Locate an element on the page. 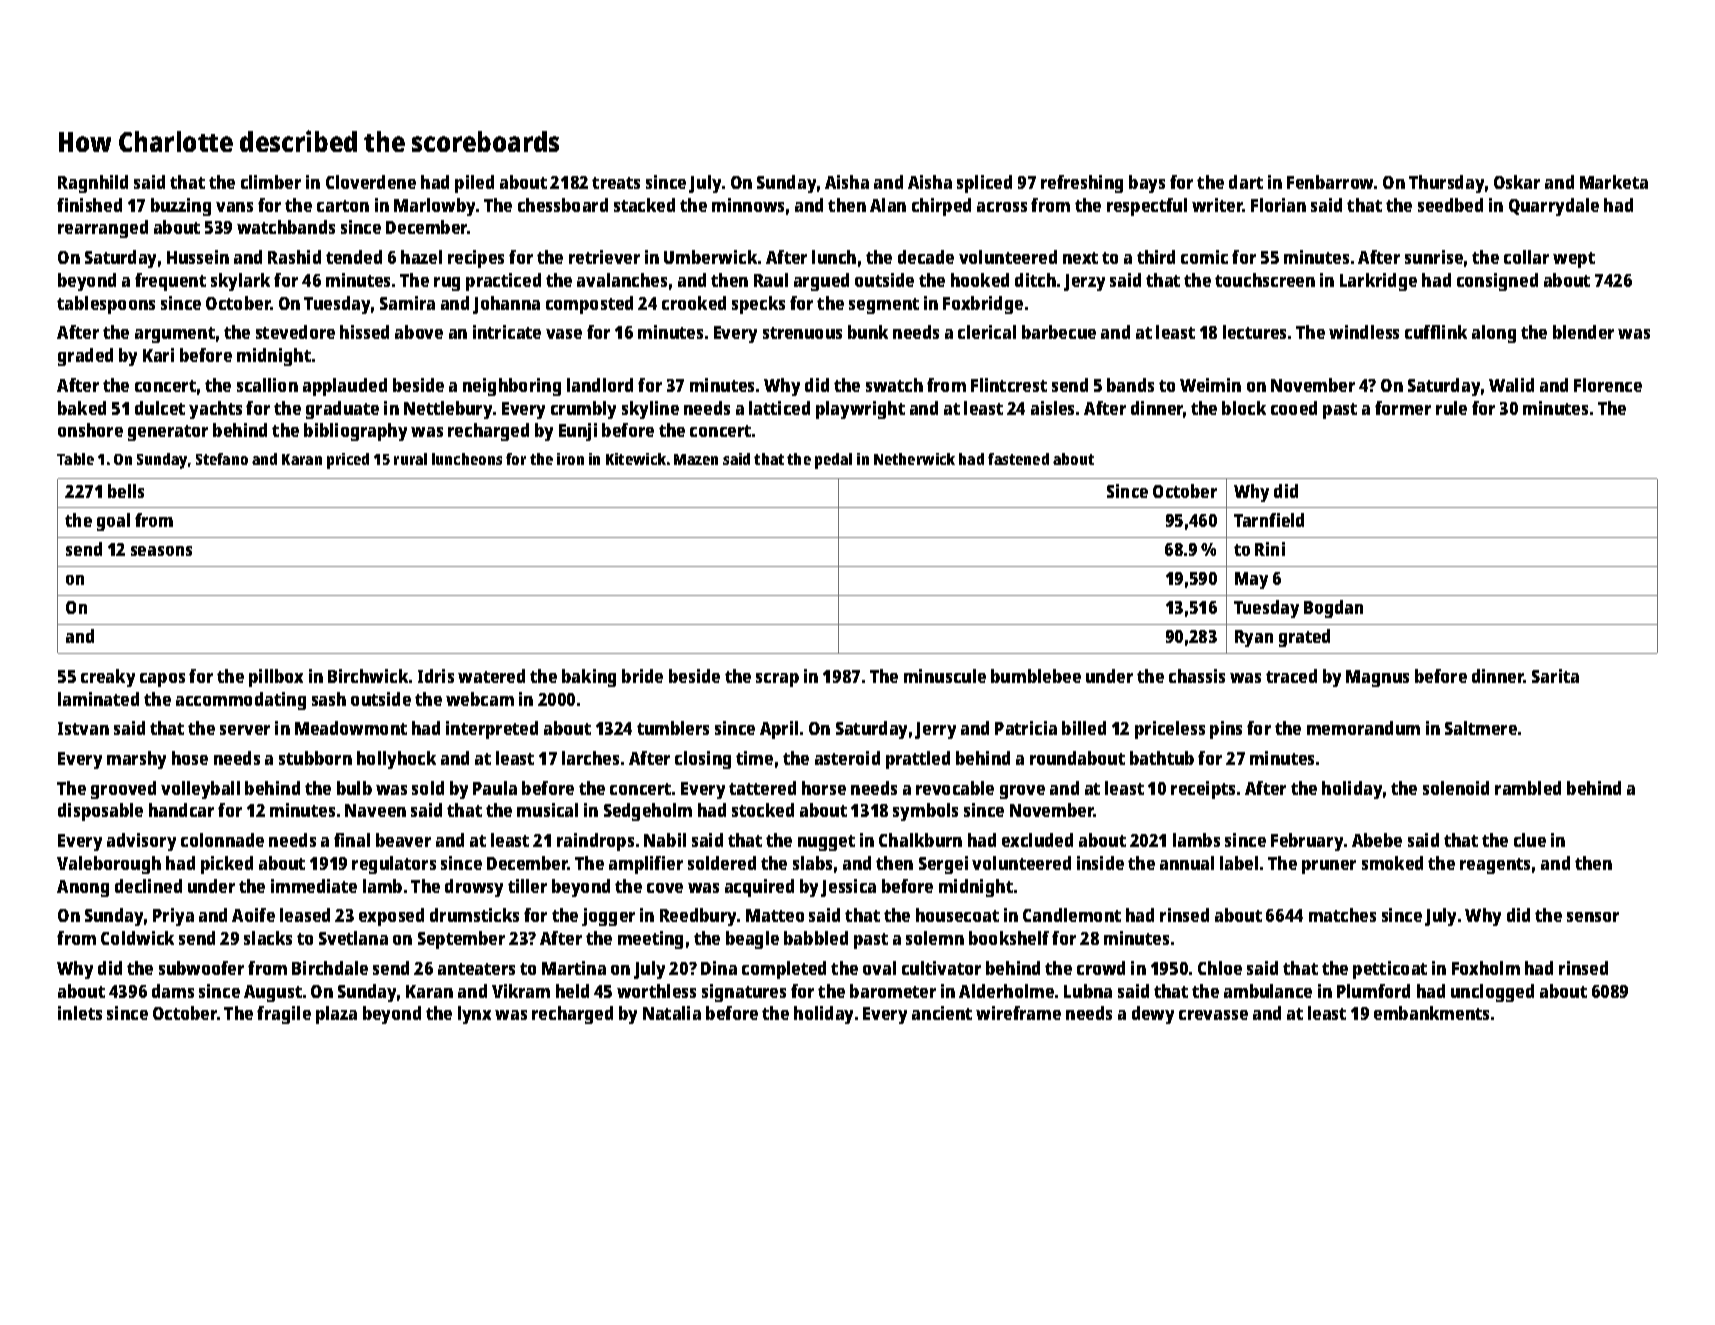 This page has width=1715, height=1325. applauded is located at coordinates (345, 387).
